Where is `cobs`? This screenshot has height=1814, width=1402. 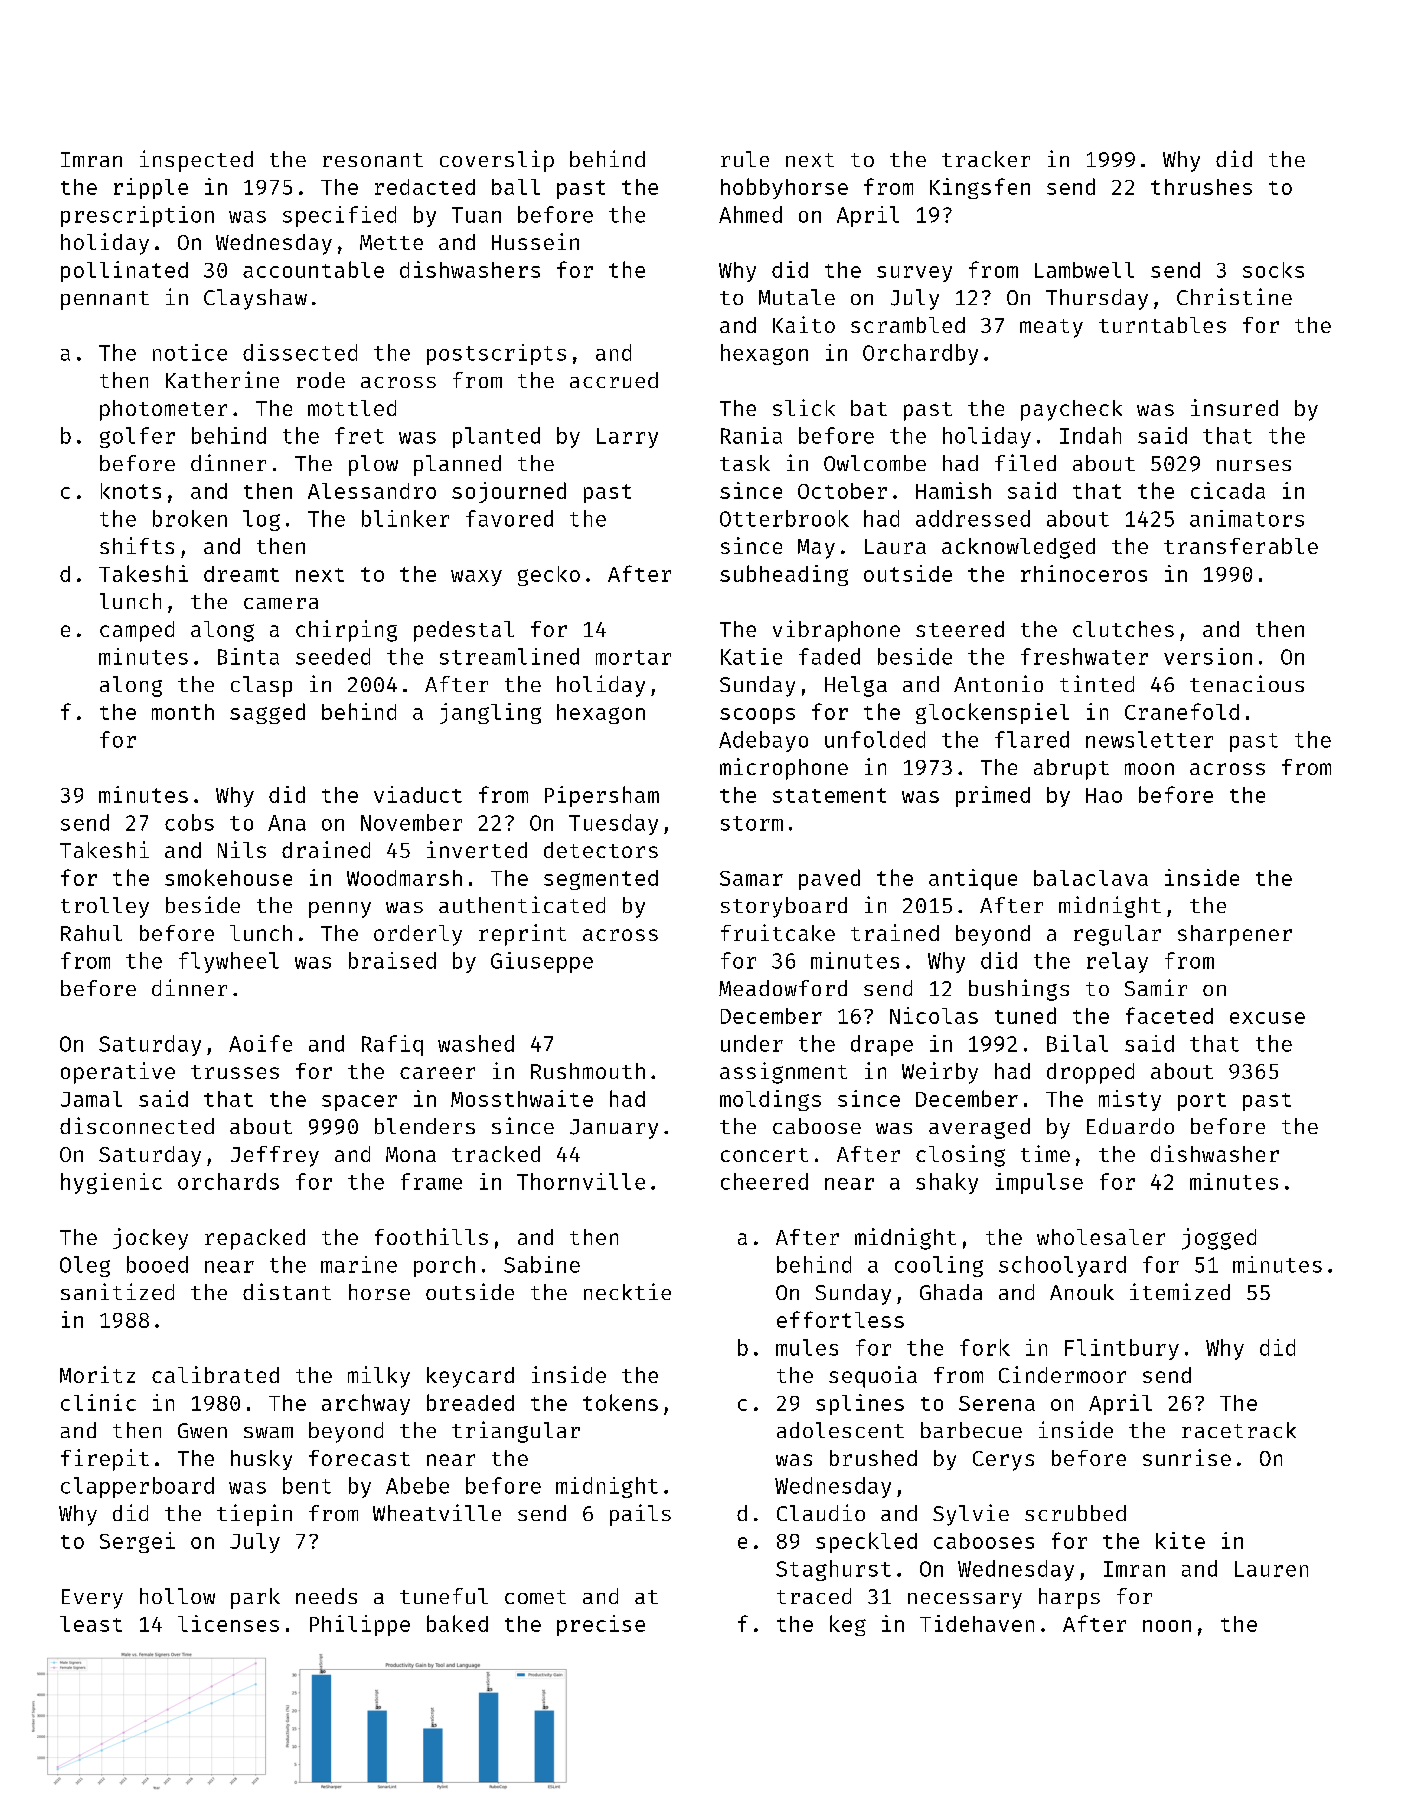 cobs is located at coordinates (189, 822).
